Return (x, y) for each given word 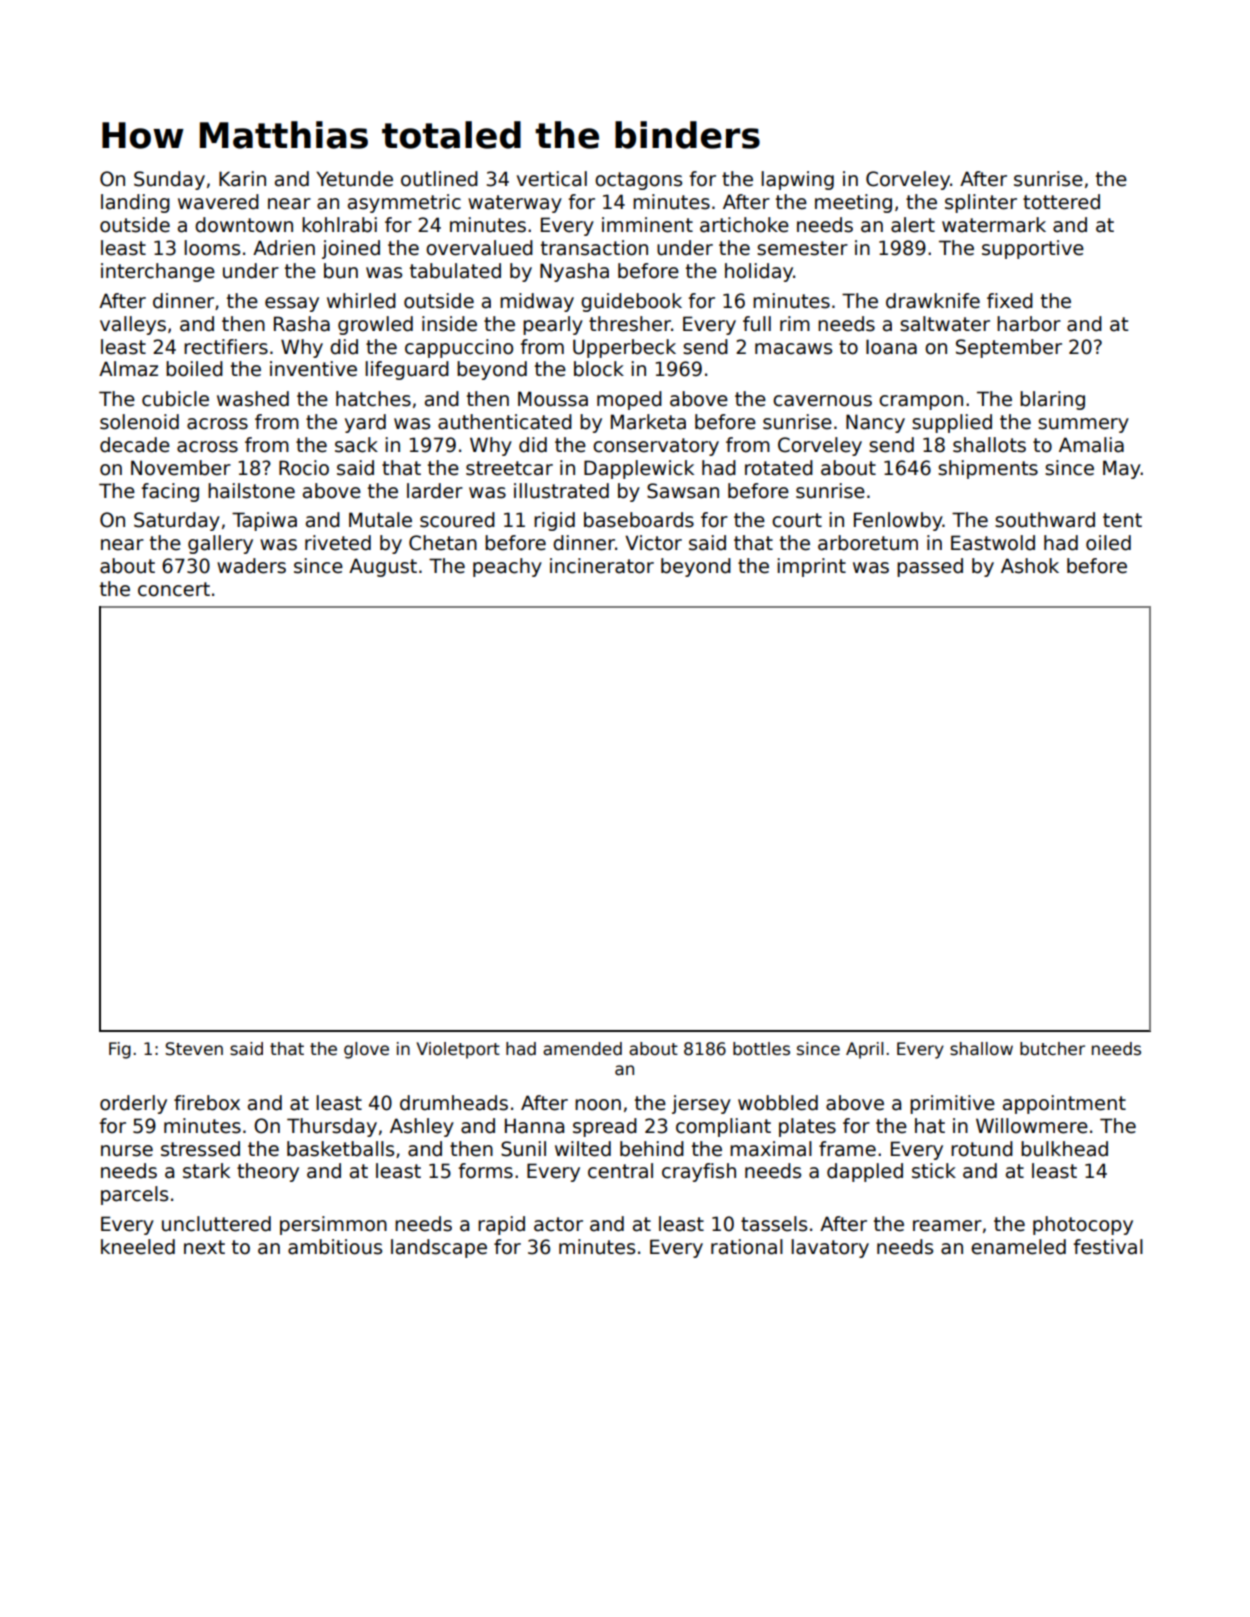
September (1009, 348)
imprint (811, 567)
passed (930, 567)
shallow (981, 1049)
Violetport (458, 1050)
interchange (158, 272)
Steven (194, 1049)
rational (747, 1247)
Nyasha (574, 272)
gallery (220, 544)
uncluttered (216, 1224)
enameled (1018, 1247)
